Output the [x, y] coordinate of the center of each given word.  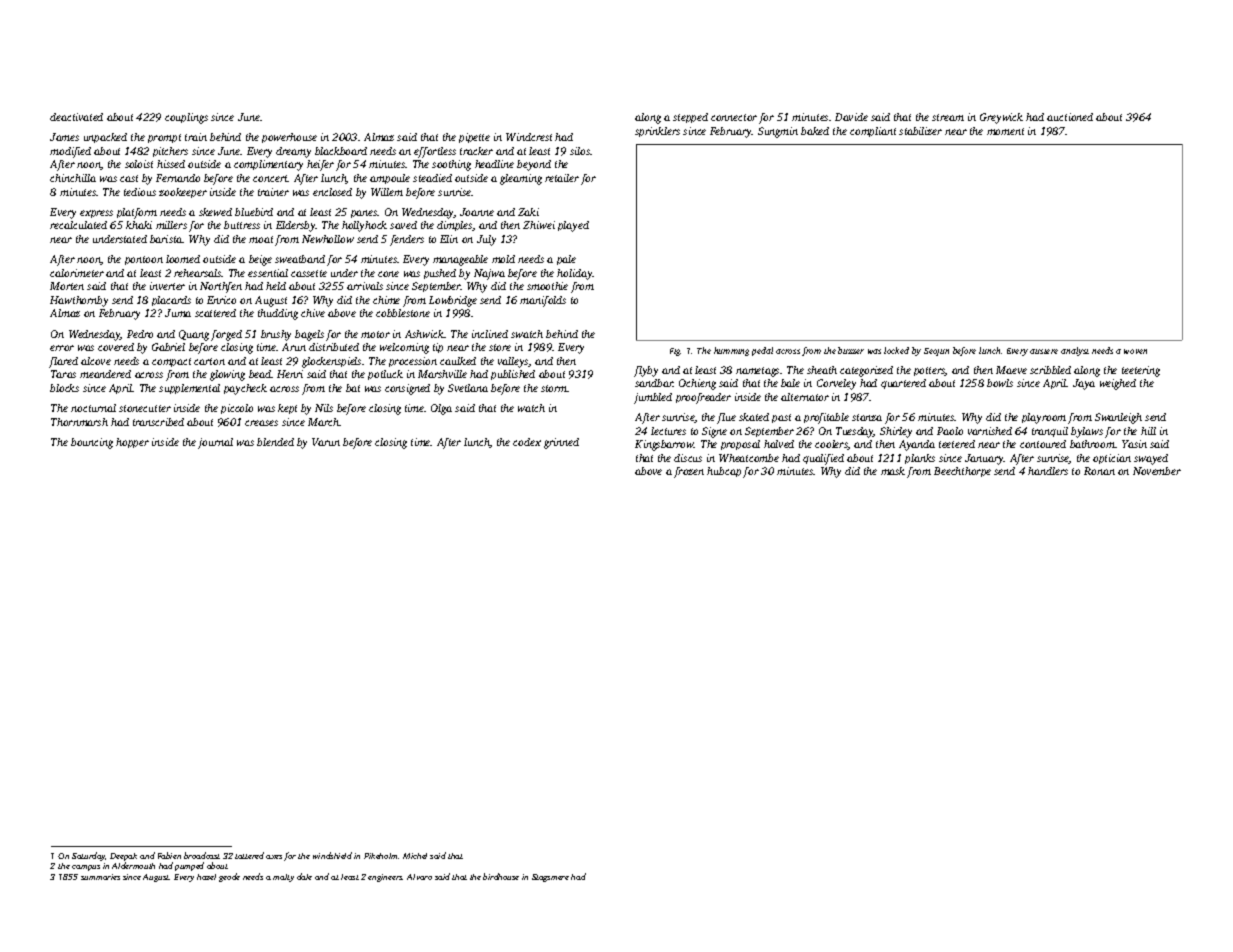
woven [1135, 351]
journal [215, 443]
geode [229, 877]
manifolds [543, 301]
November [1157, 471]
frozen [689, 472]
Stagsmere [550, 878]
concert [270, 178]
